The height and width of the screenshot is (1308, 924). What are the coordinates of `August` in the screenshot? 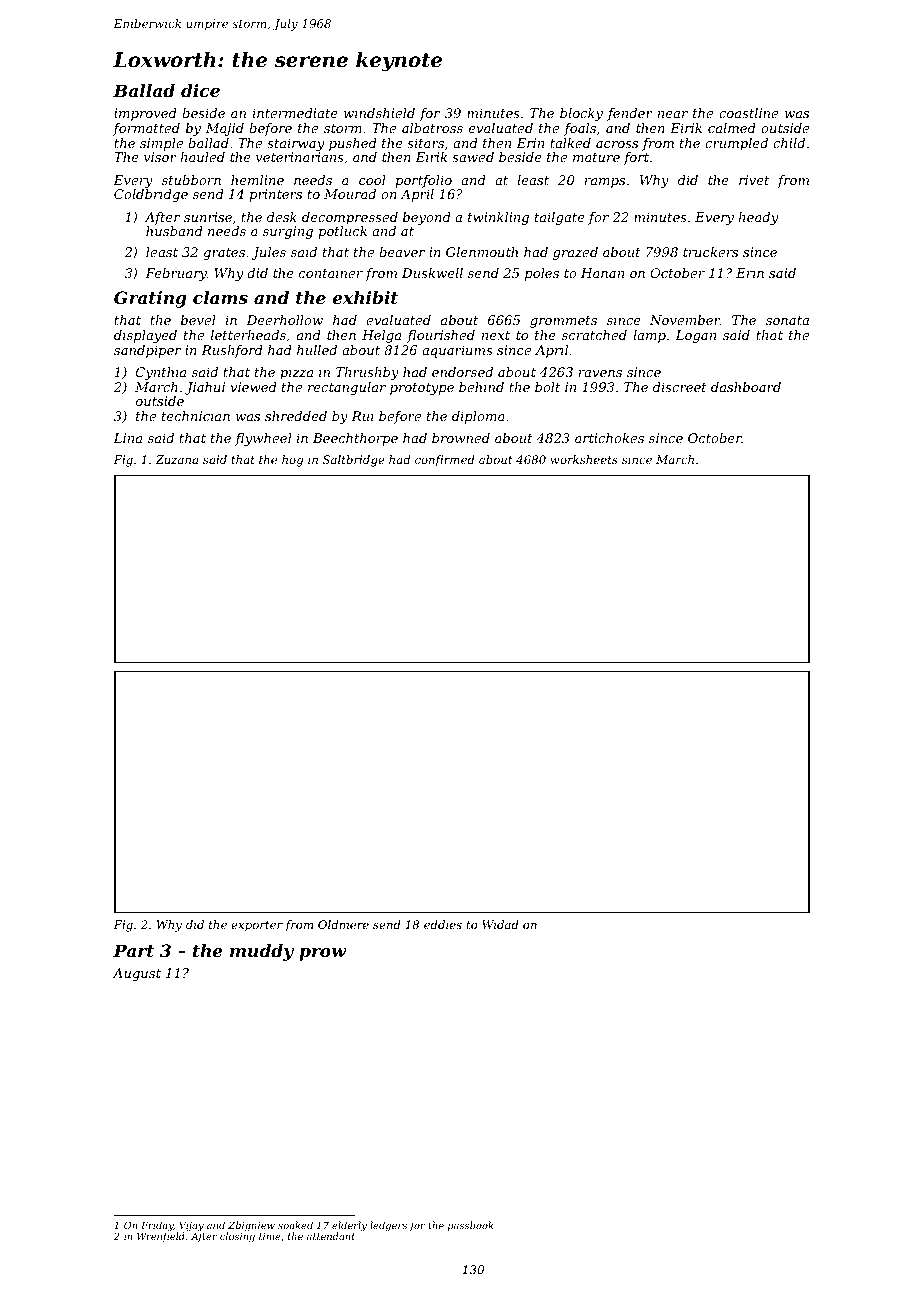 It's located at (137, 974).
